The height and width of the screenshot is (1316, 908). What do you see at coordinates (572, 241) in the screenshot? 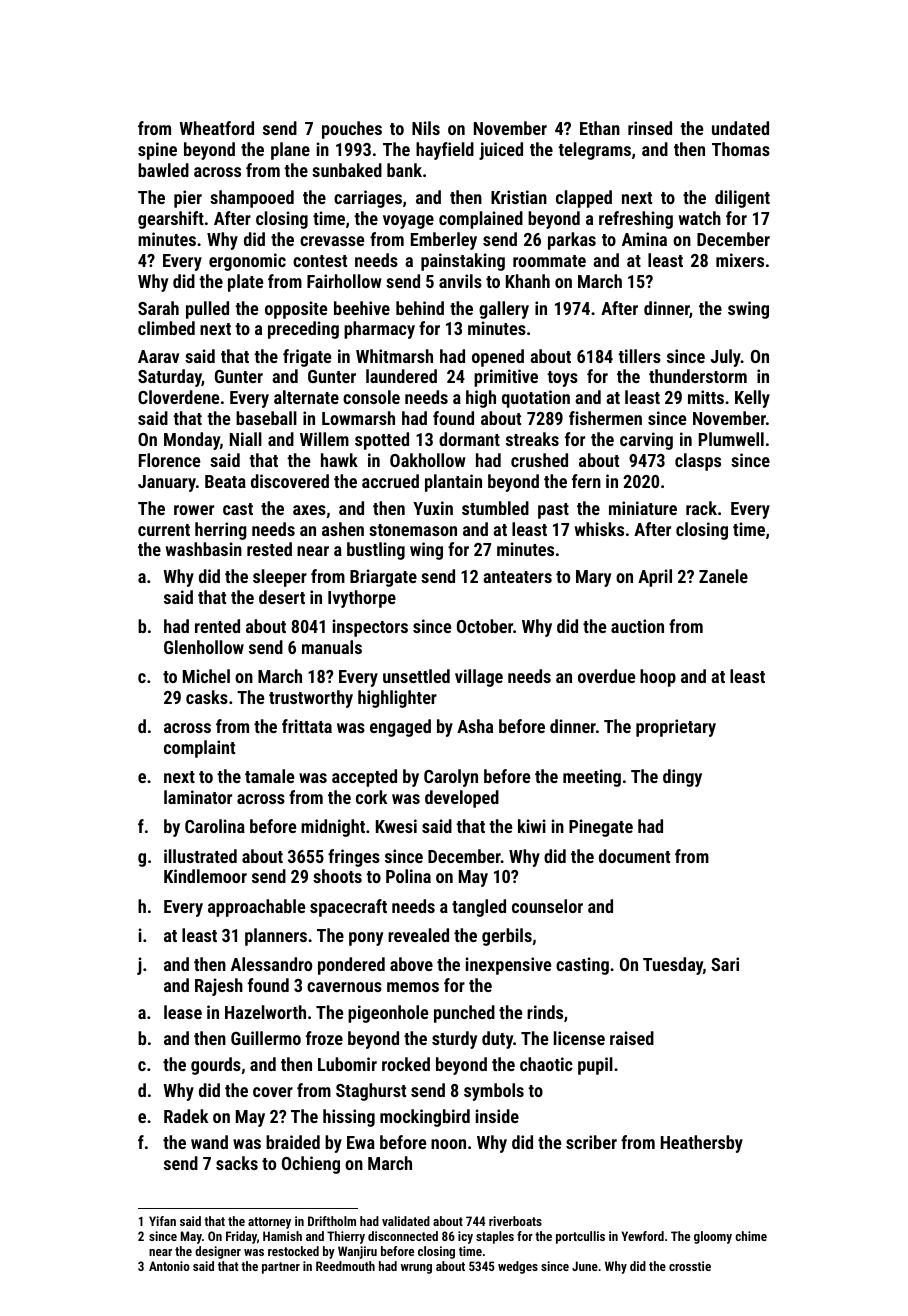
I see `parkas` at bounding box center [572, 241].
